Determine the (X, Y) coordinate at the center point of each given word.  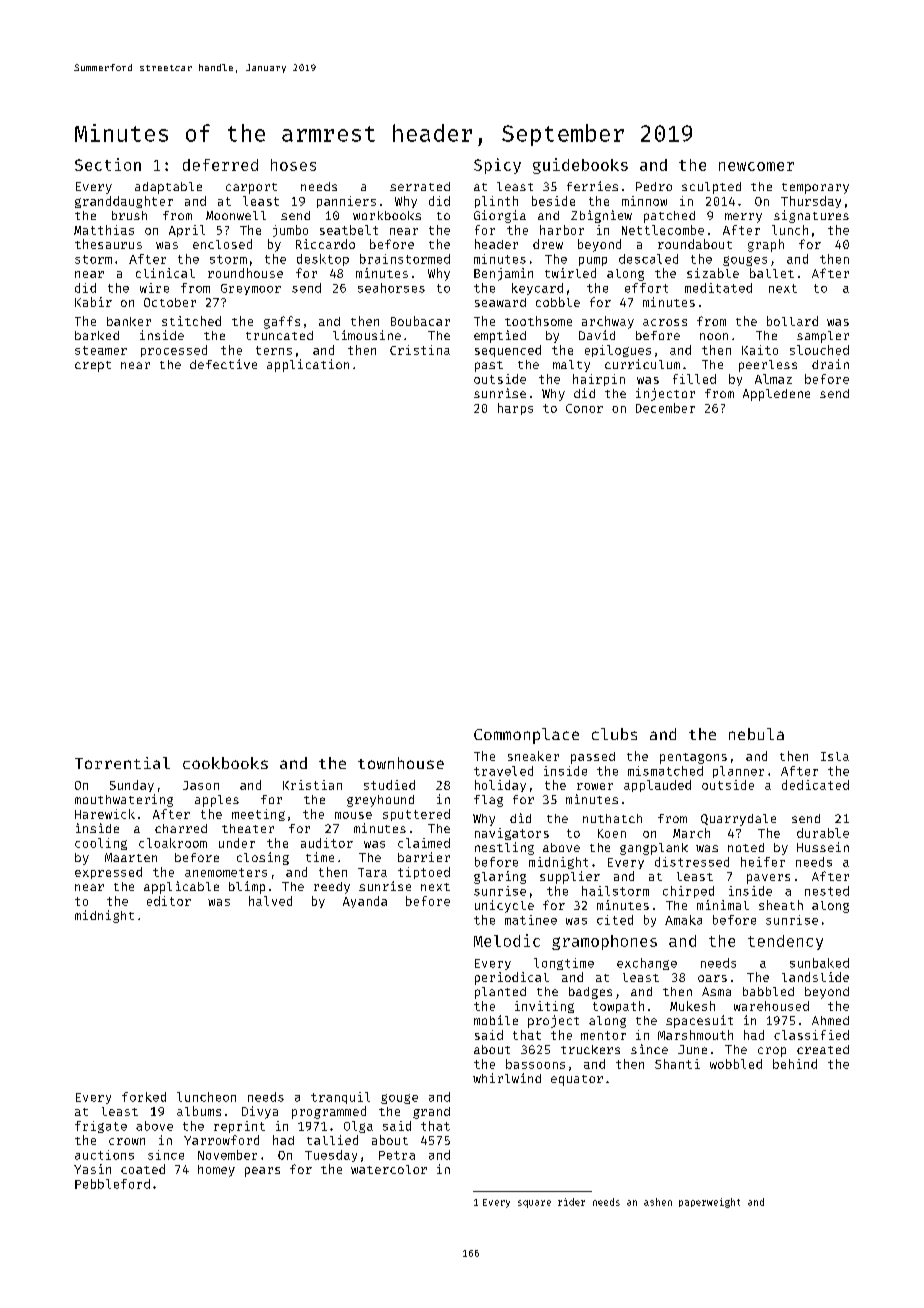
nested (827, 891)
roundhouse (245, 273)
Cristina (420, 350)
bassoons (535, 1064)
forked (144, 1097)
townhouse (401, 763)
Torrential (122, 763)
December (665, 408)
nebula (756, 734)
